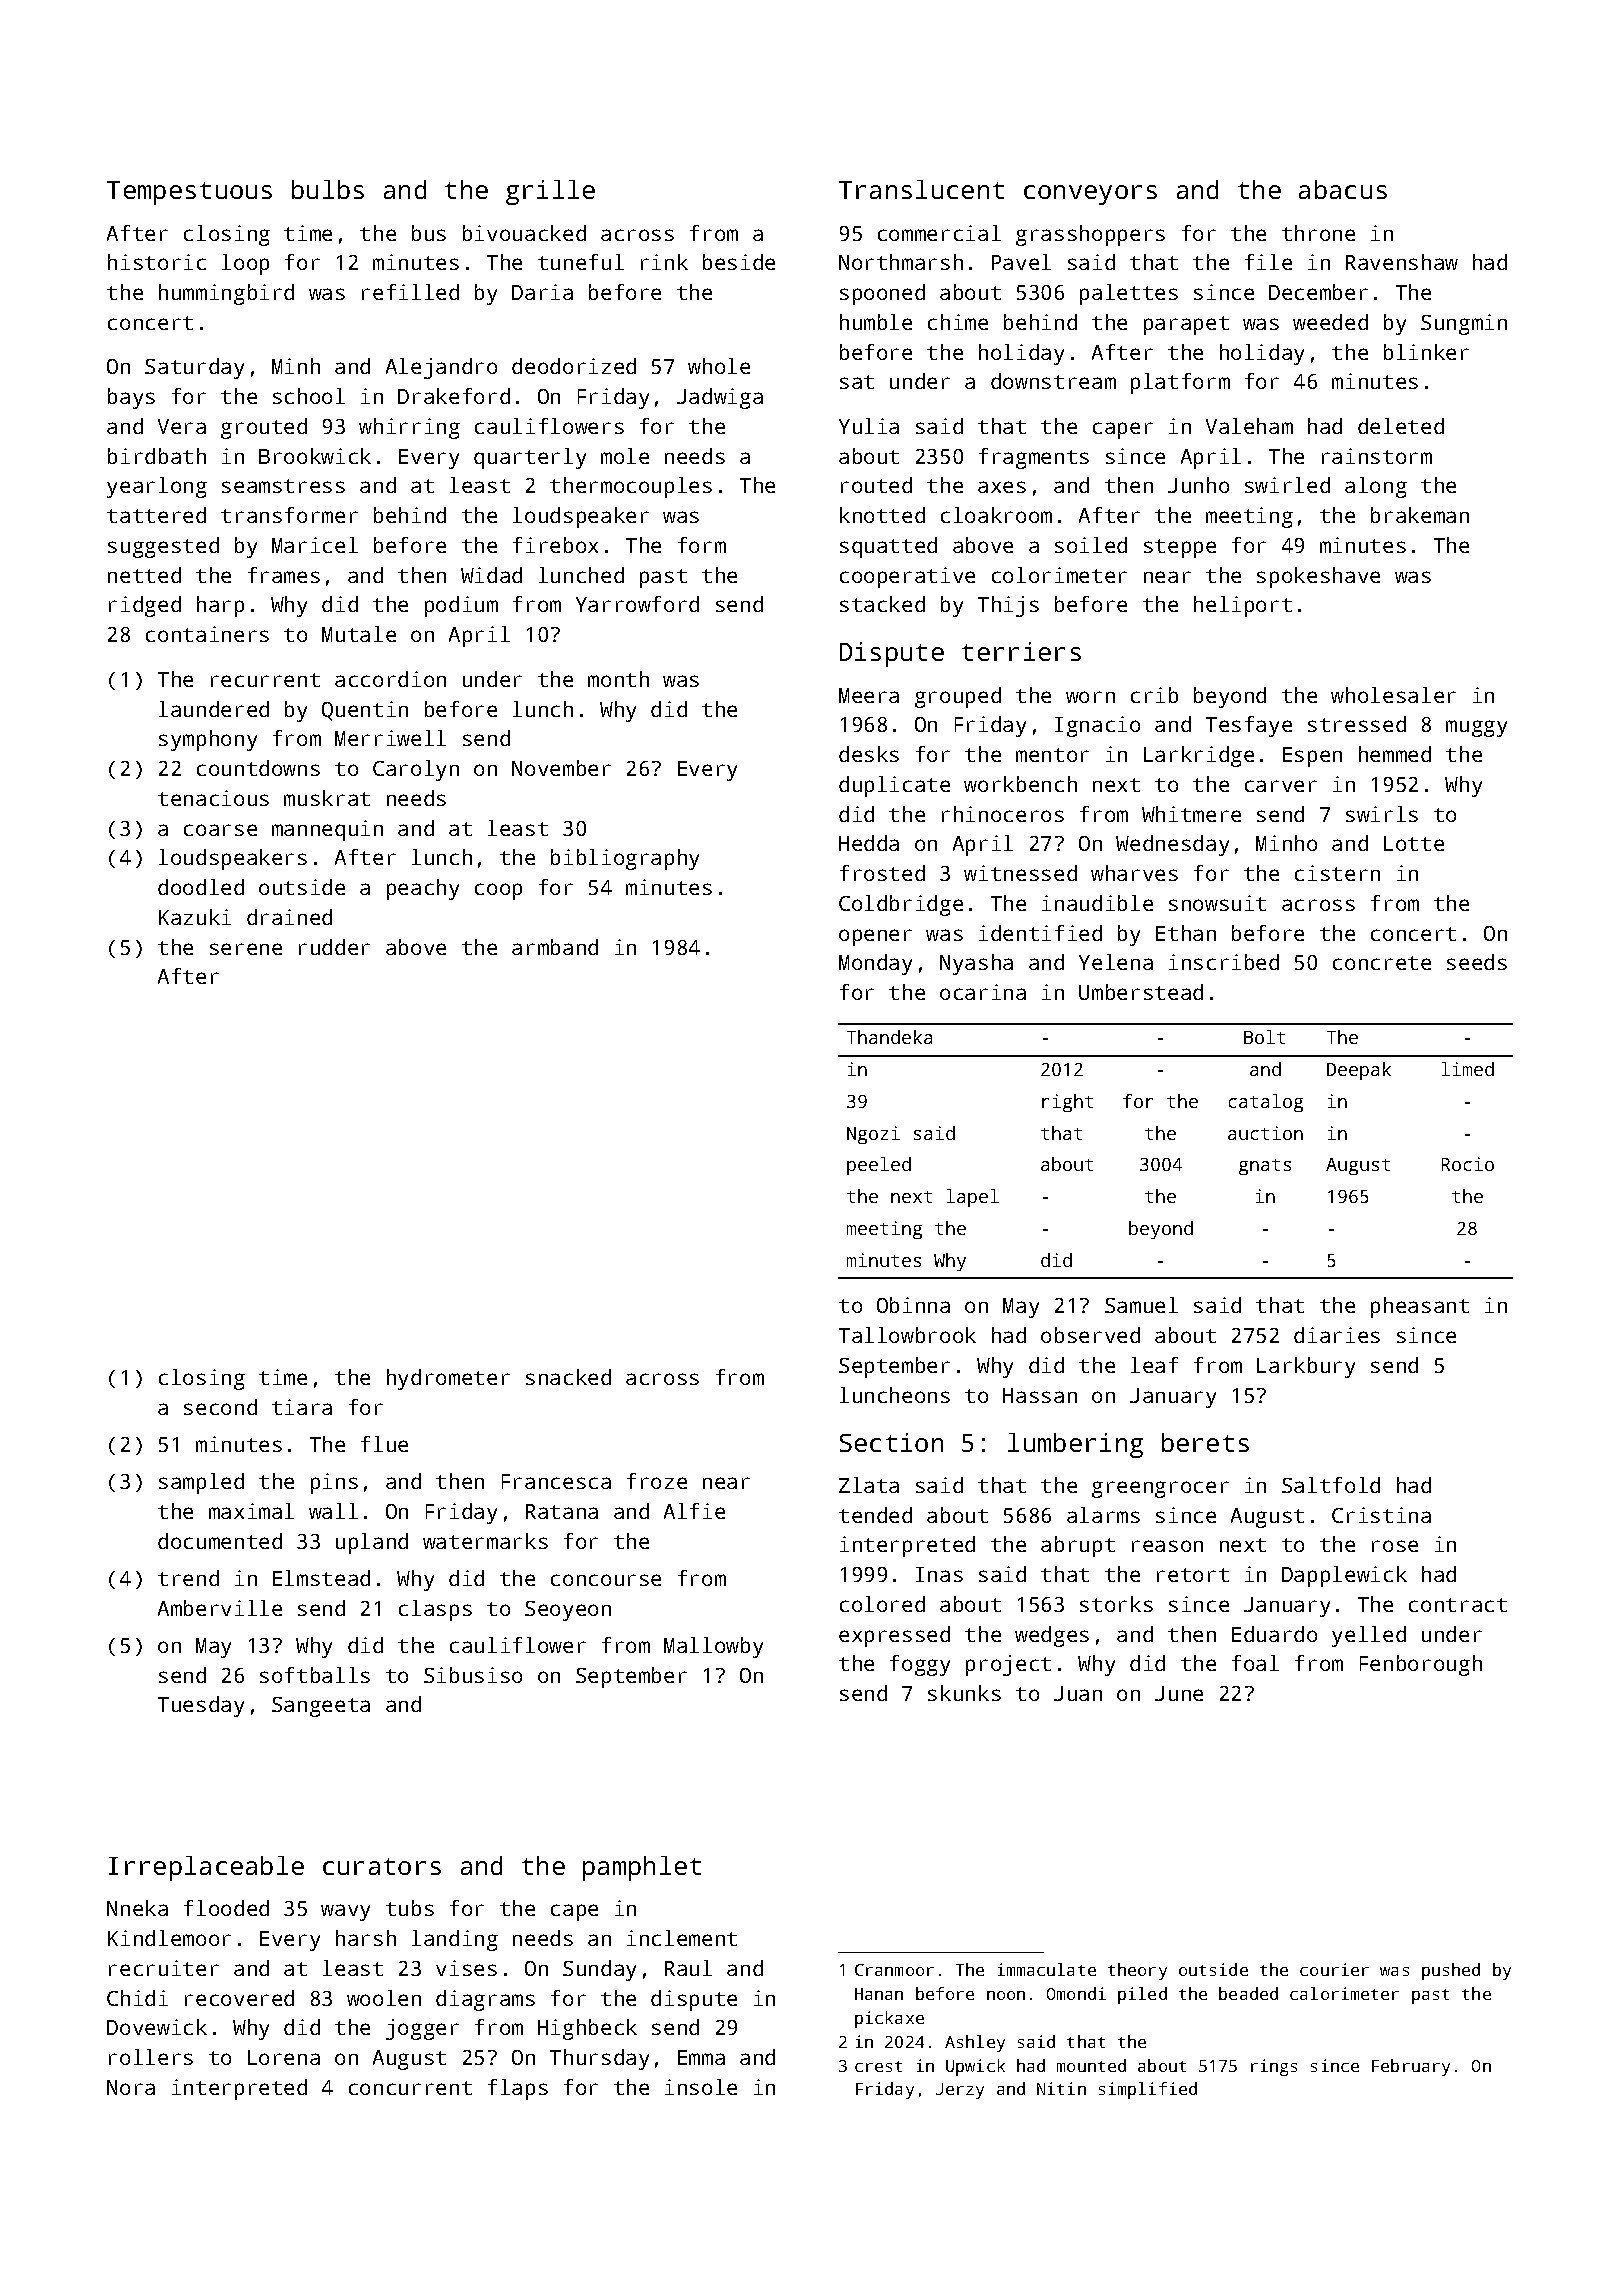 This document has height=2292, width=1620. What do you see at coordinates (246, 949) in the document?
I see `serene` at bounding box center [246, 949].
